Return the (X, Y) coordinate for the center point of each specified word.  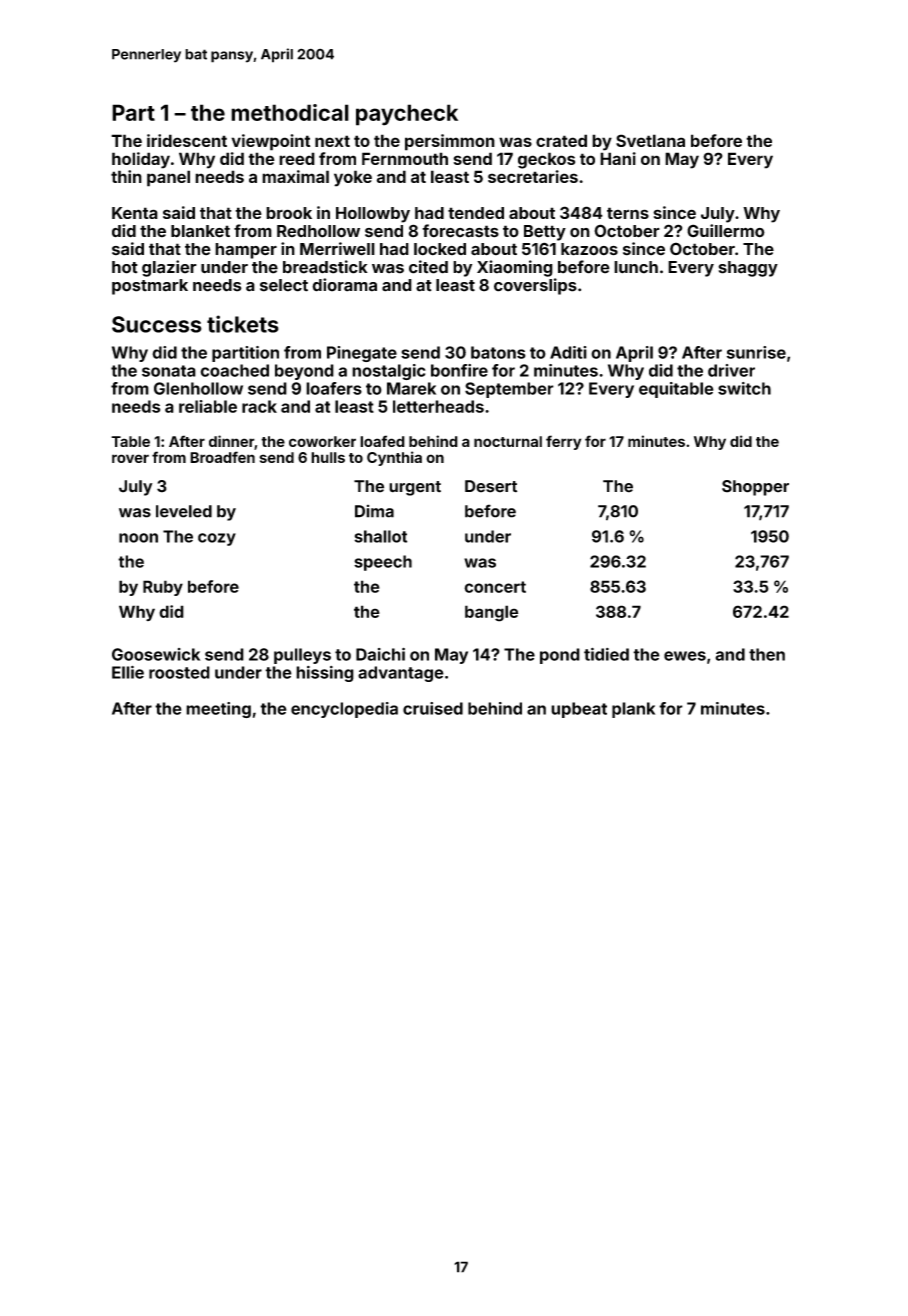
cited (428, 267)
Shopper (755, 488)
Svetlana (650, 140)
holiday (141, 160)
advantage (401, 674)
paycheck (407, 115)
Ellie (128, 672)
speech (383, 563)
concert (495, 587)
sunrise (756, 352)
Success (157, 324)
